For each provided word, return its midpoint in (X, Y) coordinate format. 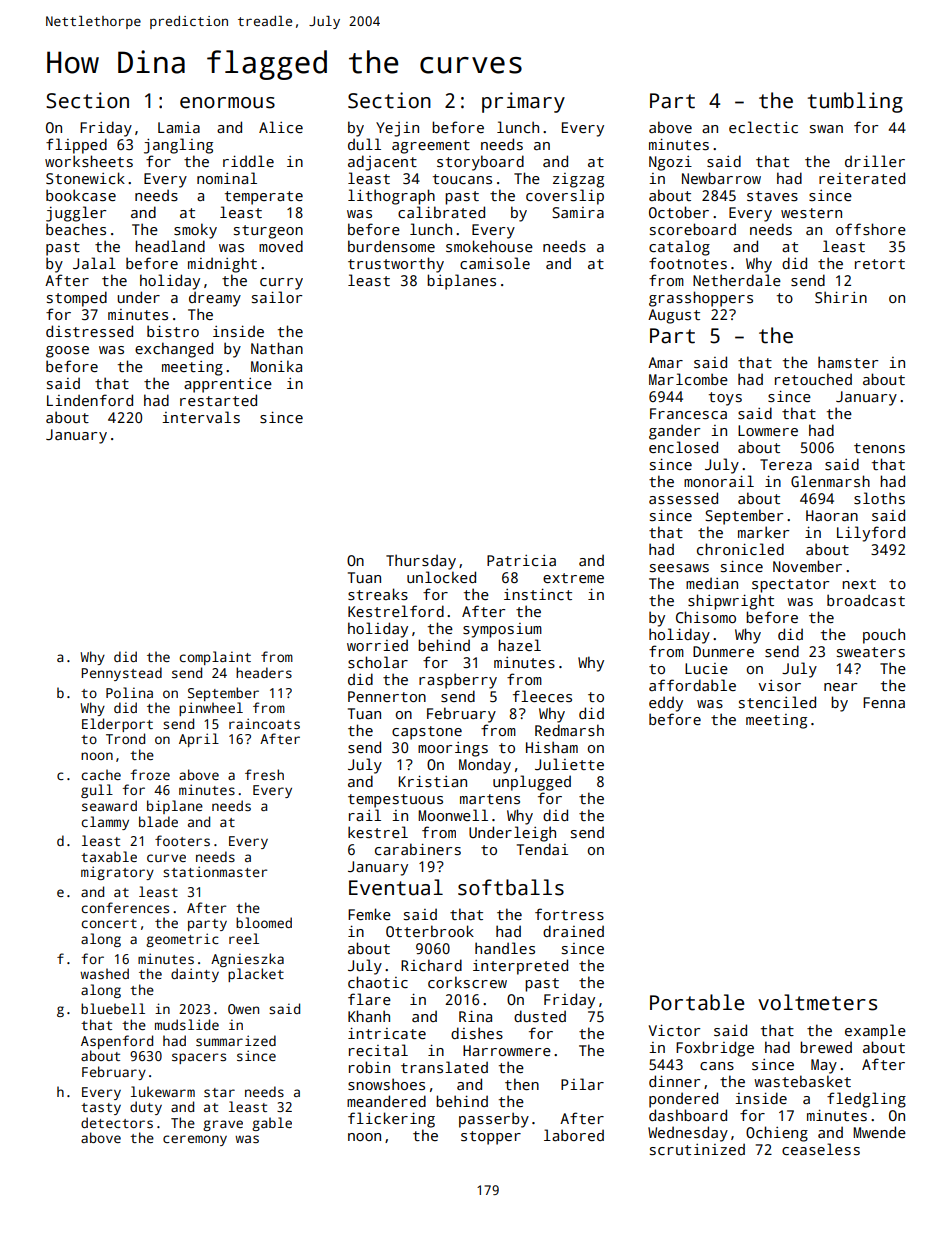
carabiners (418, 849)
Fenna (884, 702)
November (807, 566)
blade (158, 821)
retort (880, 264)
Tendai (542, 849)
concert (109, 923)
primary (523, 102)
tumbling (855, 102)
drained (573, 931)
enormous (227, 103)
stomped (77, 299)
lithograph (391, 197)
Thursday (421, 562)
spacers (199, 1058)
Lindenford (90, 400)
